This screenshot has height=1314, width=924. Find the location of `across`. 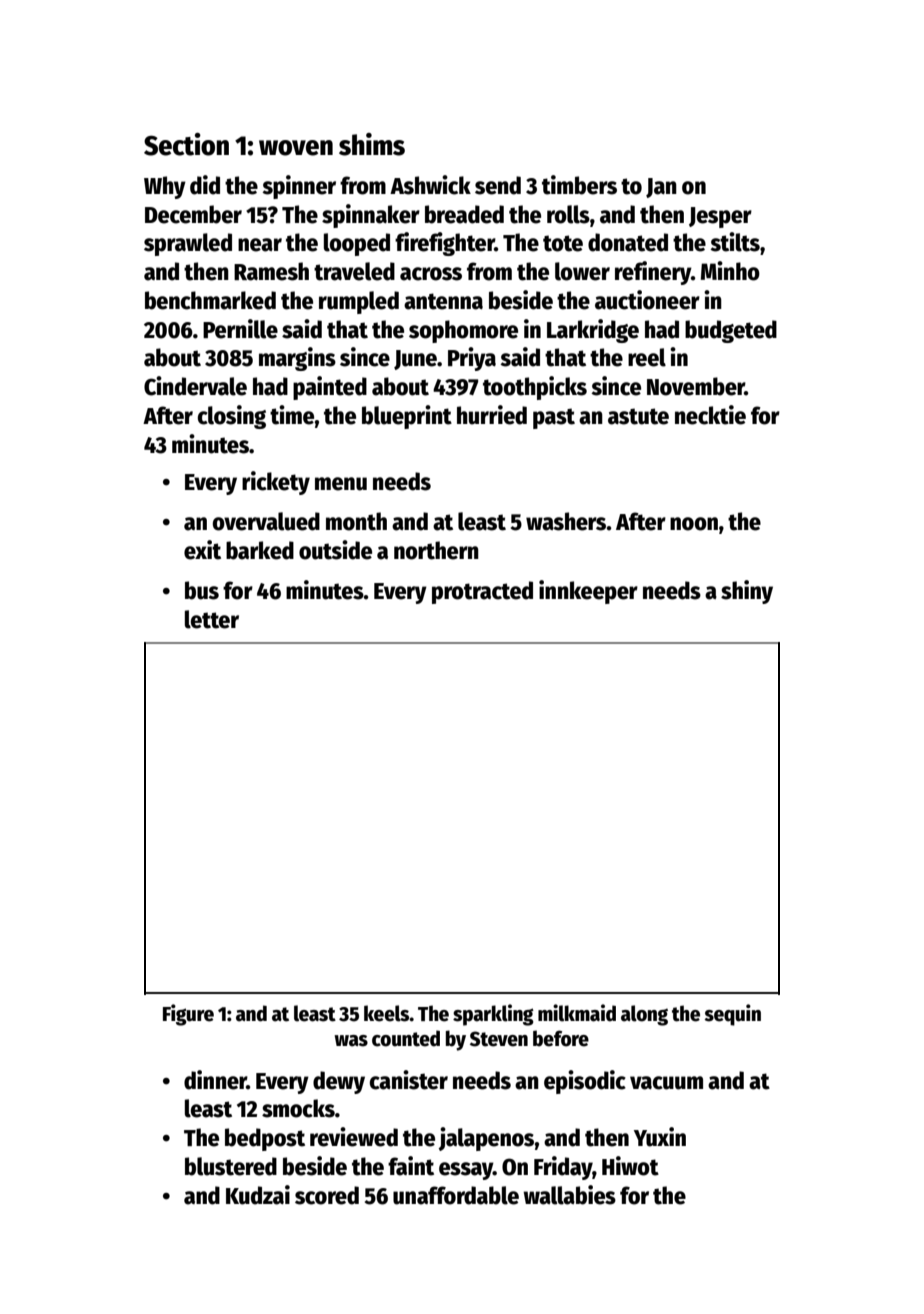

across is located at coordinates (431, 274).
